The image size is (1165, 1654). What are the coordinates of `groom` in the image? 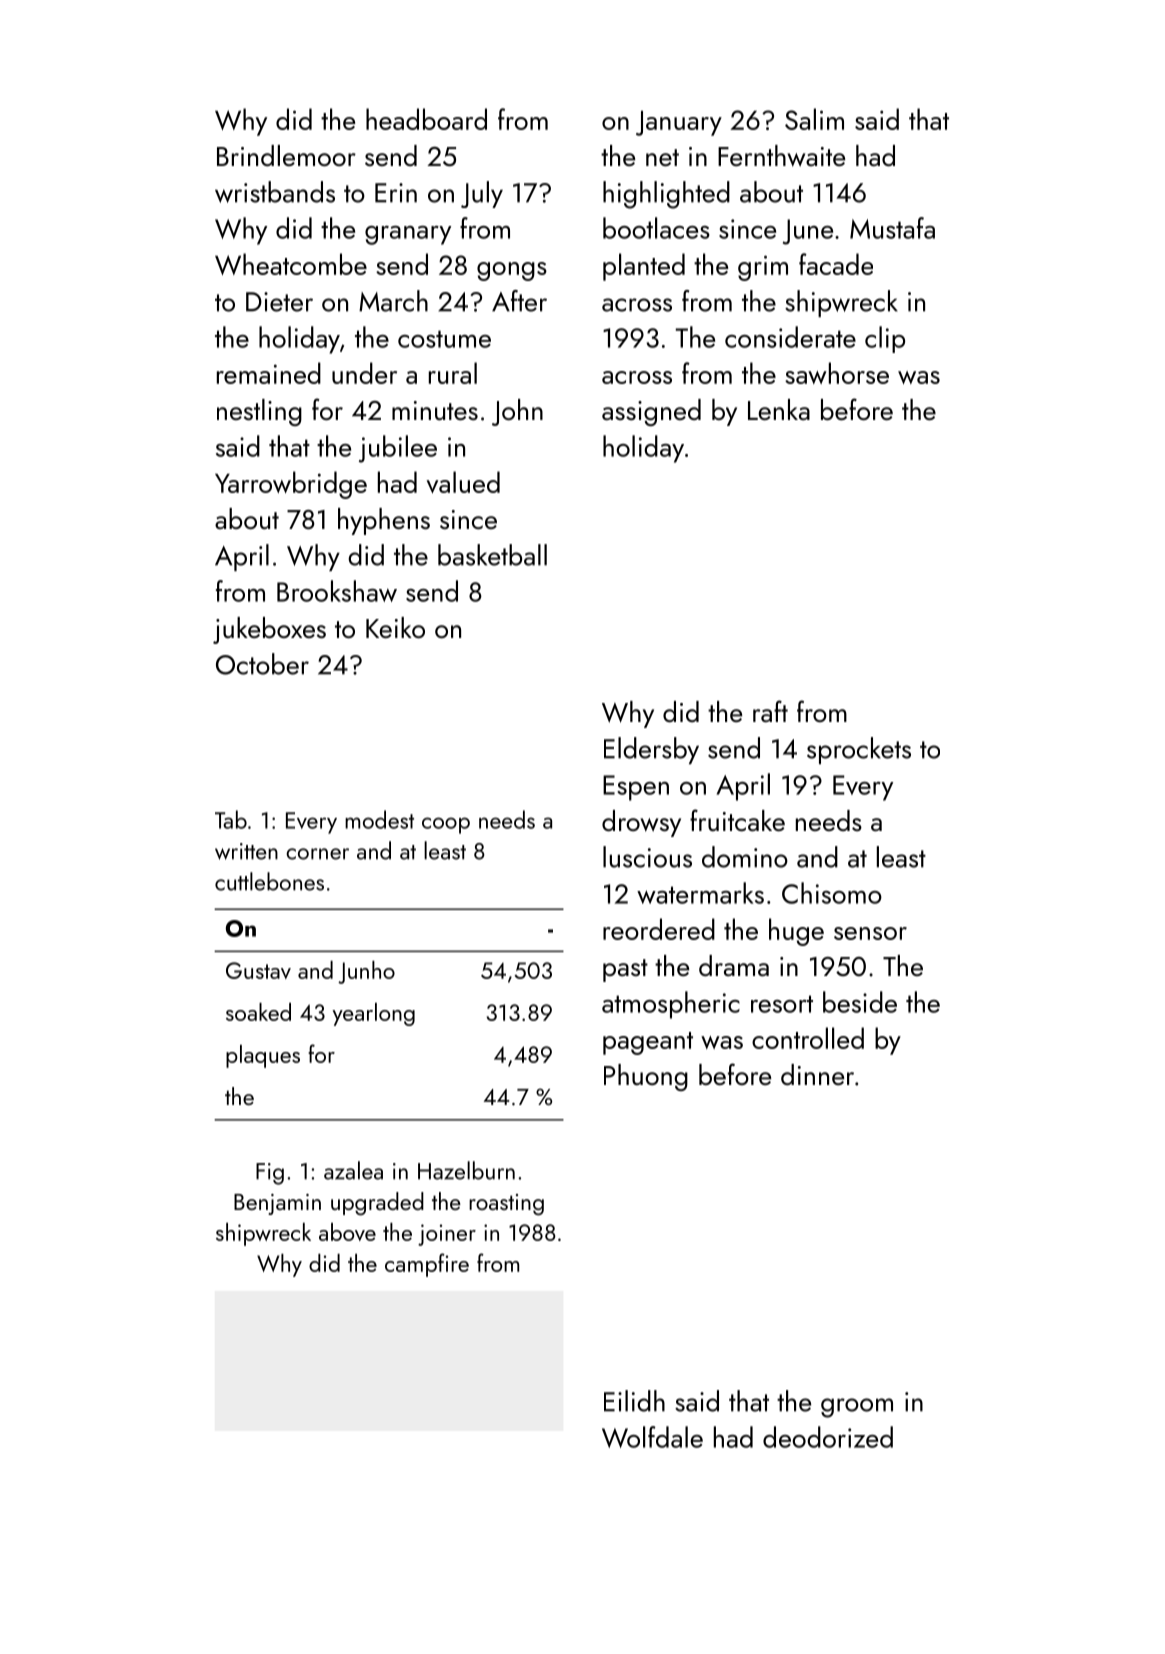 It's located at (857, 1408).
